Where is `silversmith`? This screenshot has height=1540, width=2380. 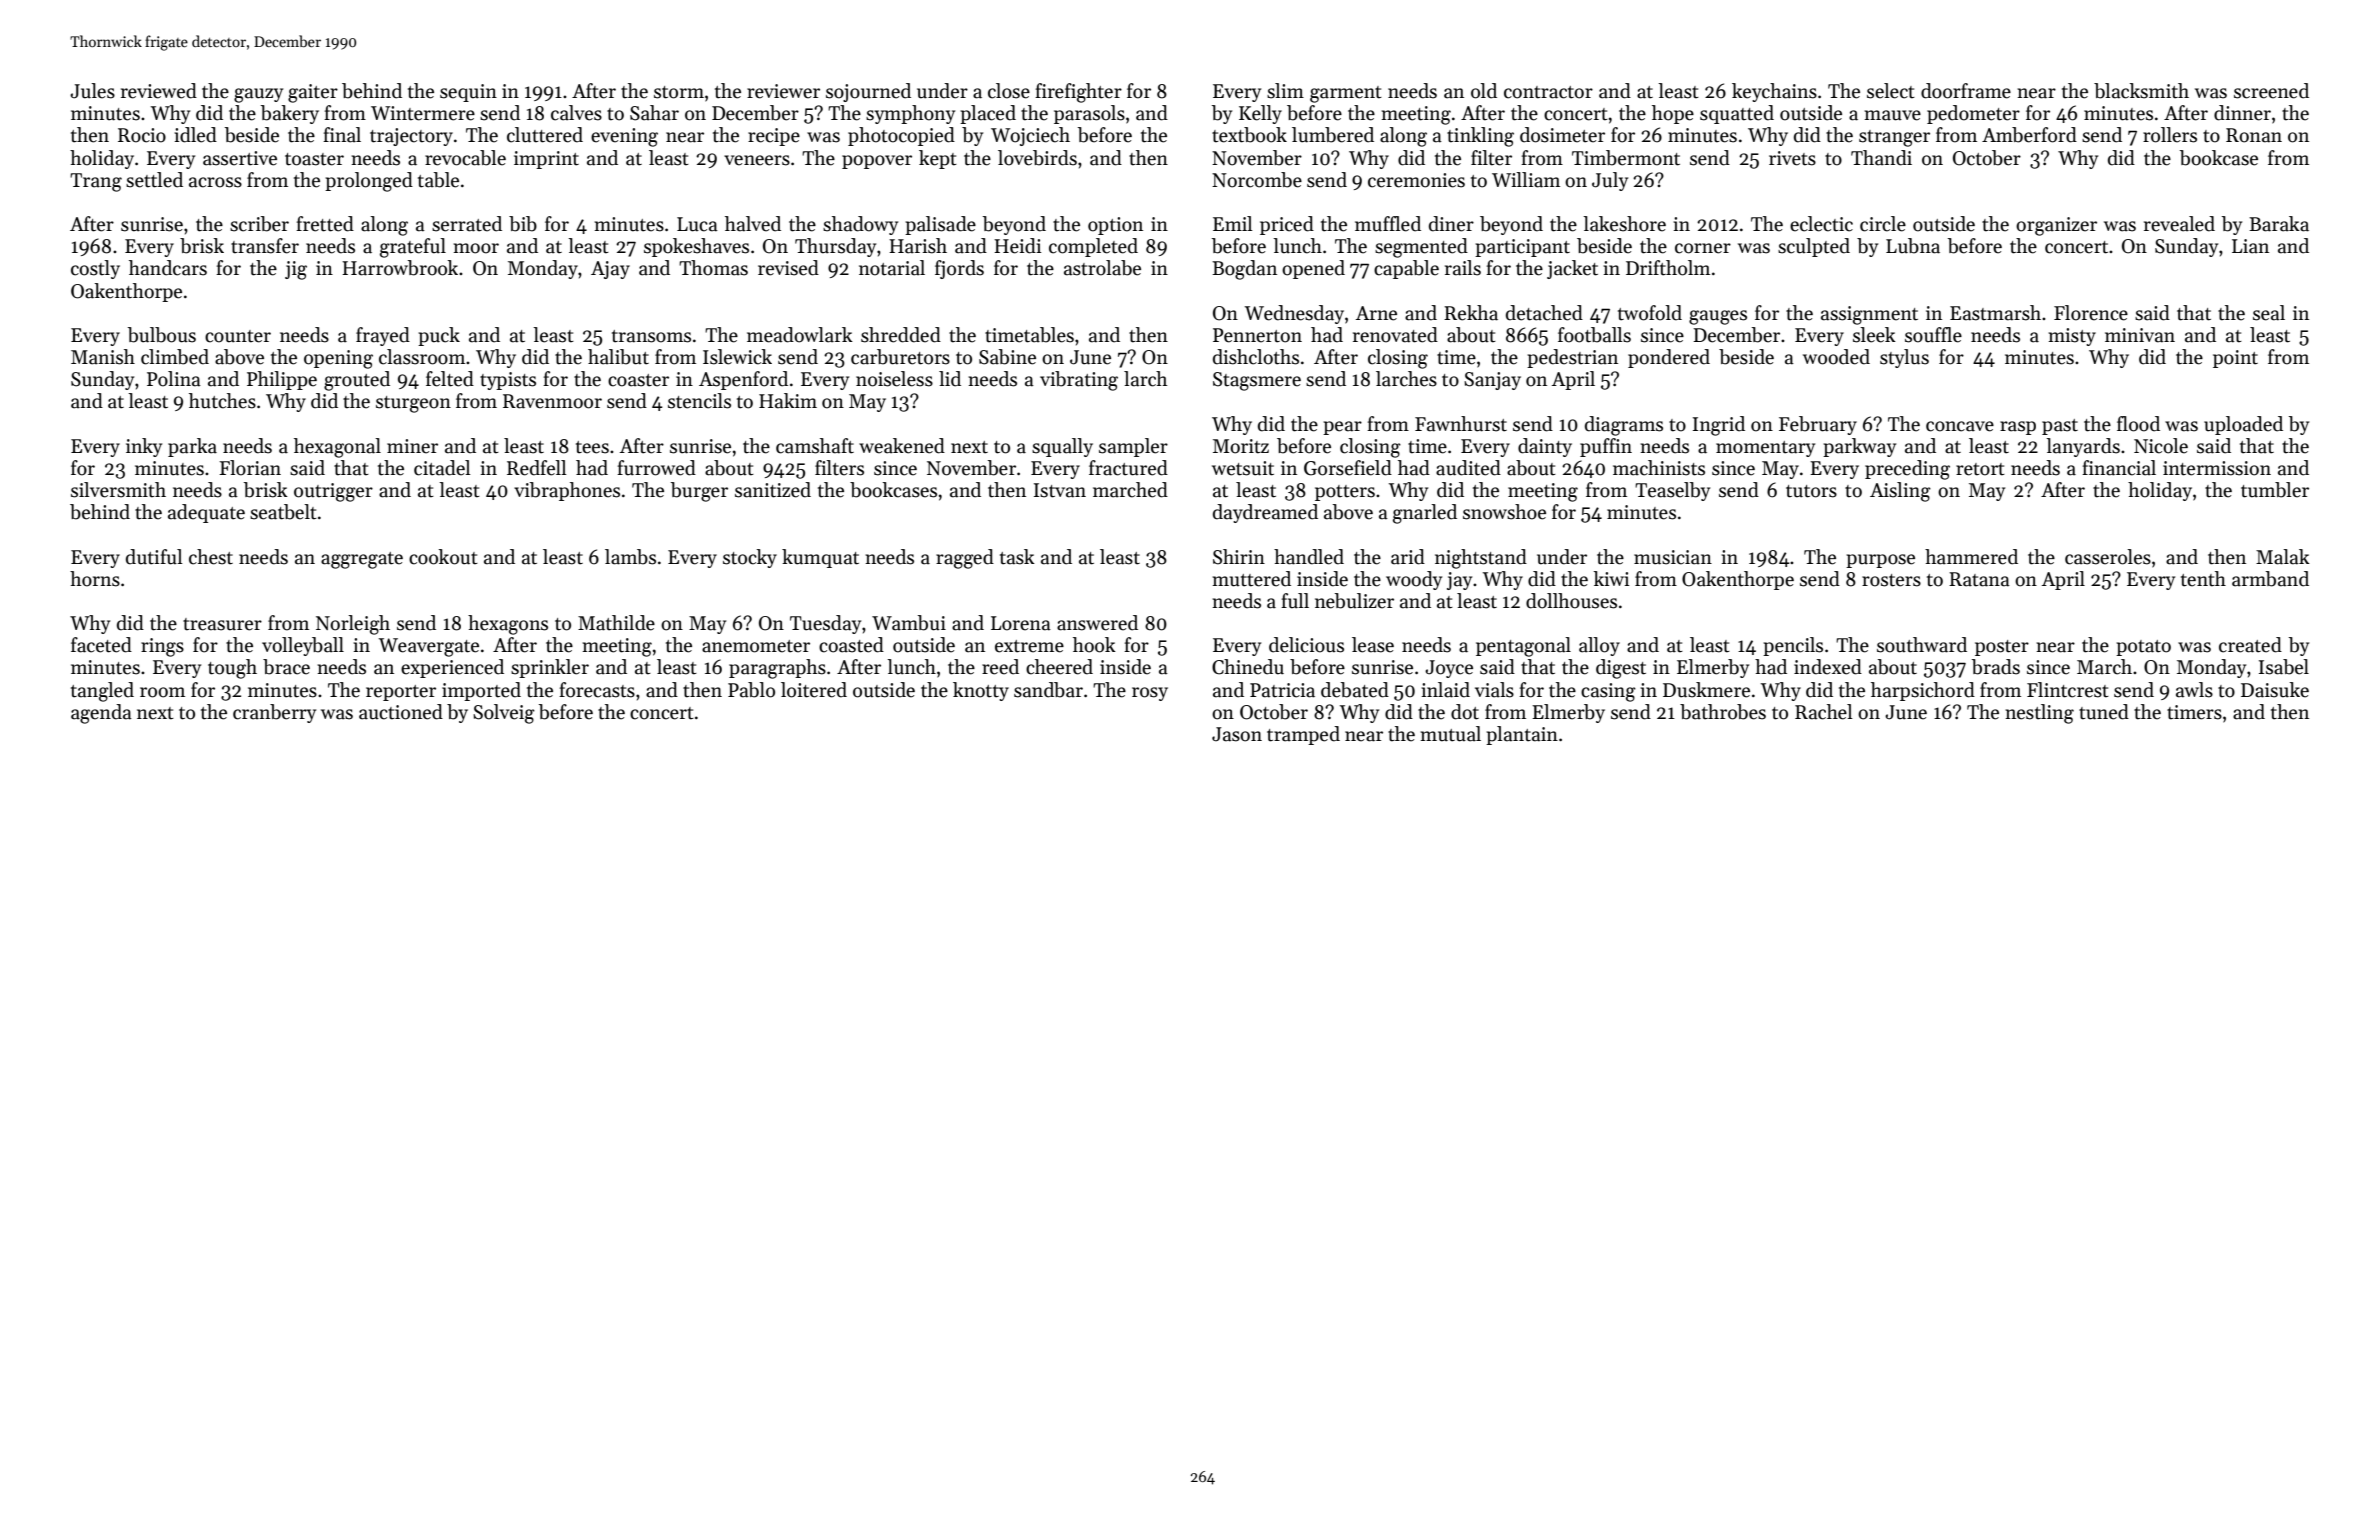 silversmith is located at coordinates (118, 490).
